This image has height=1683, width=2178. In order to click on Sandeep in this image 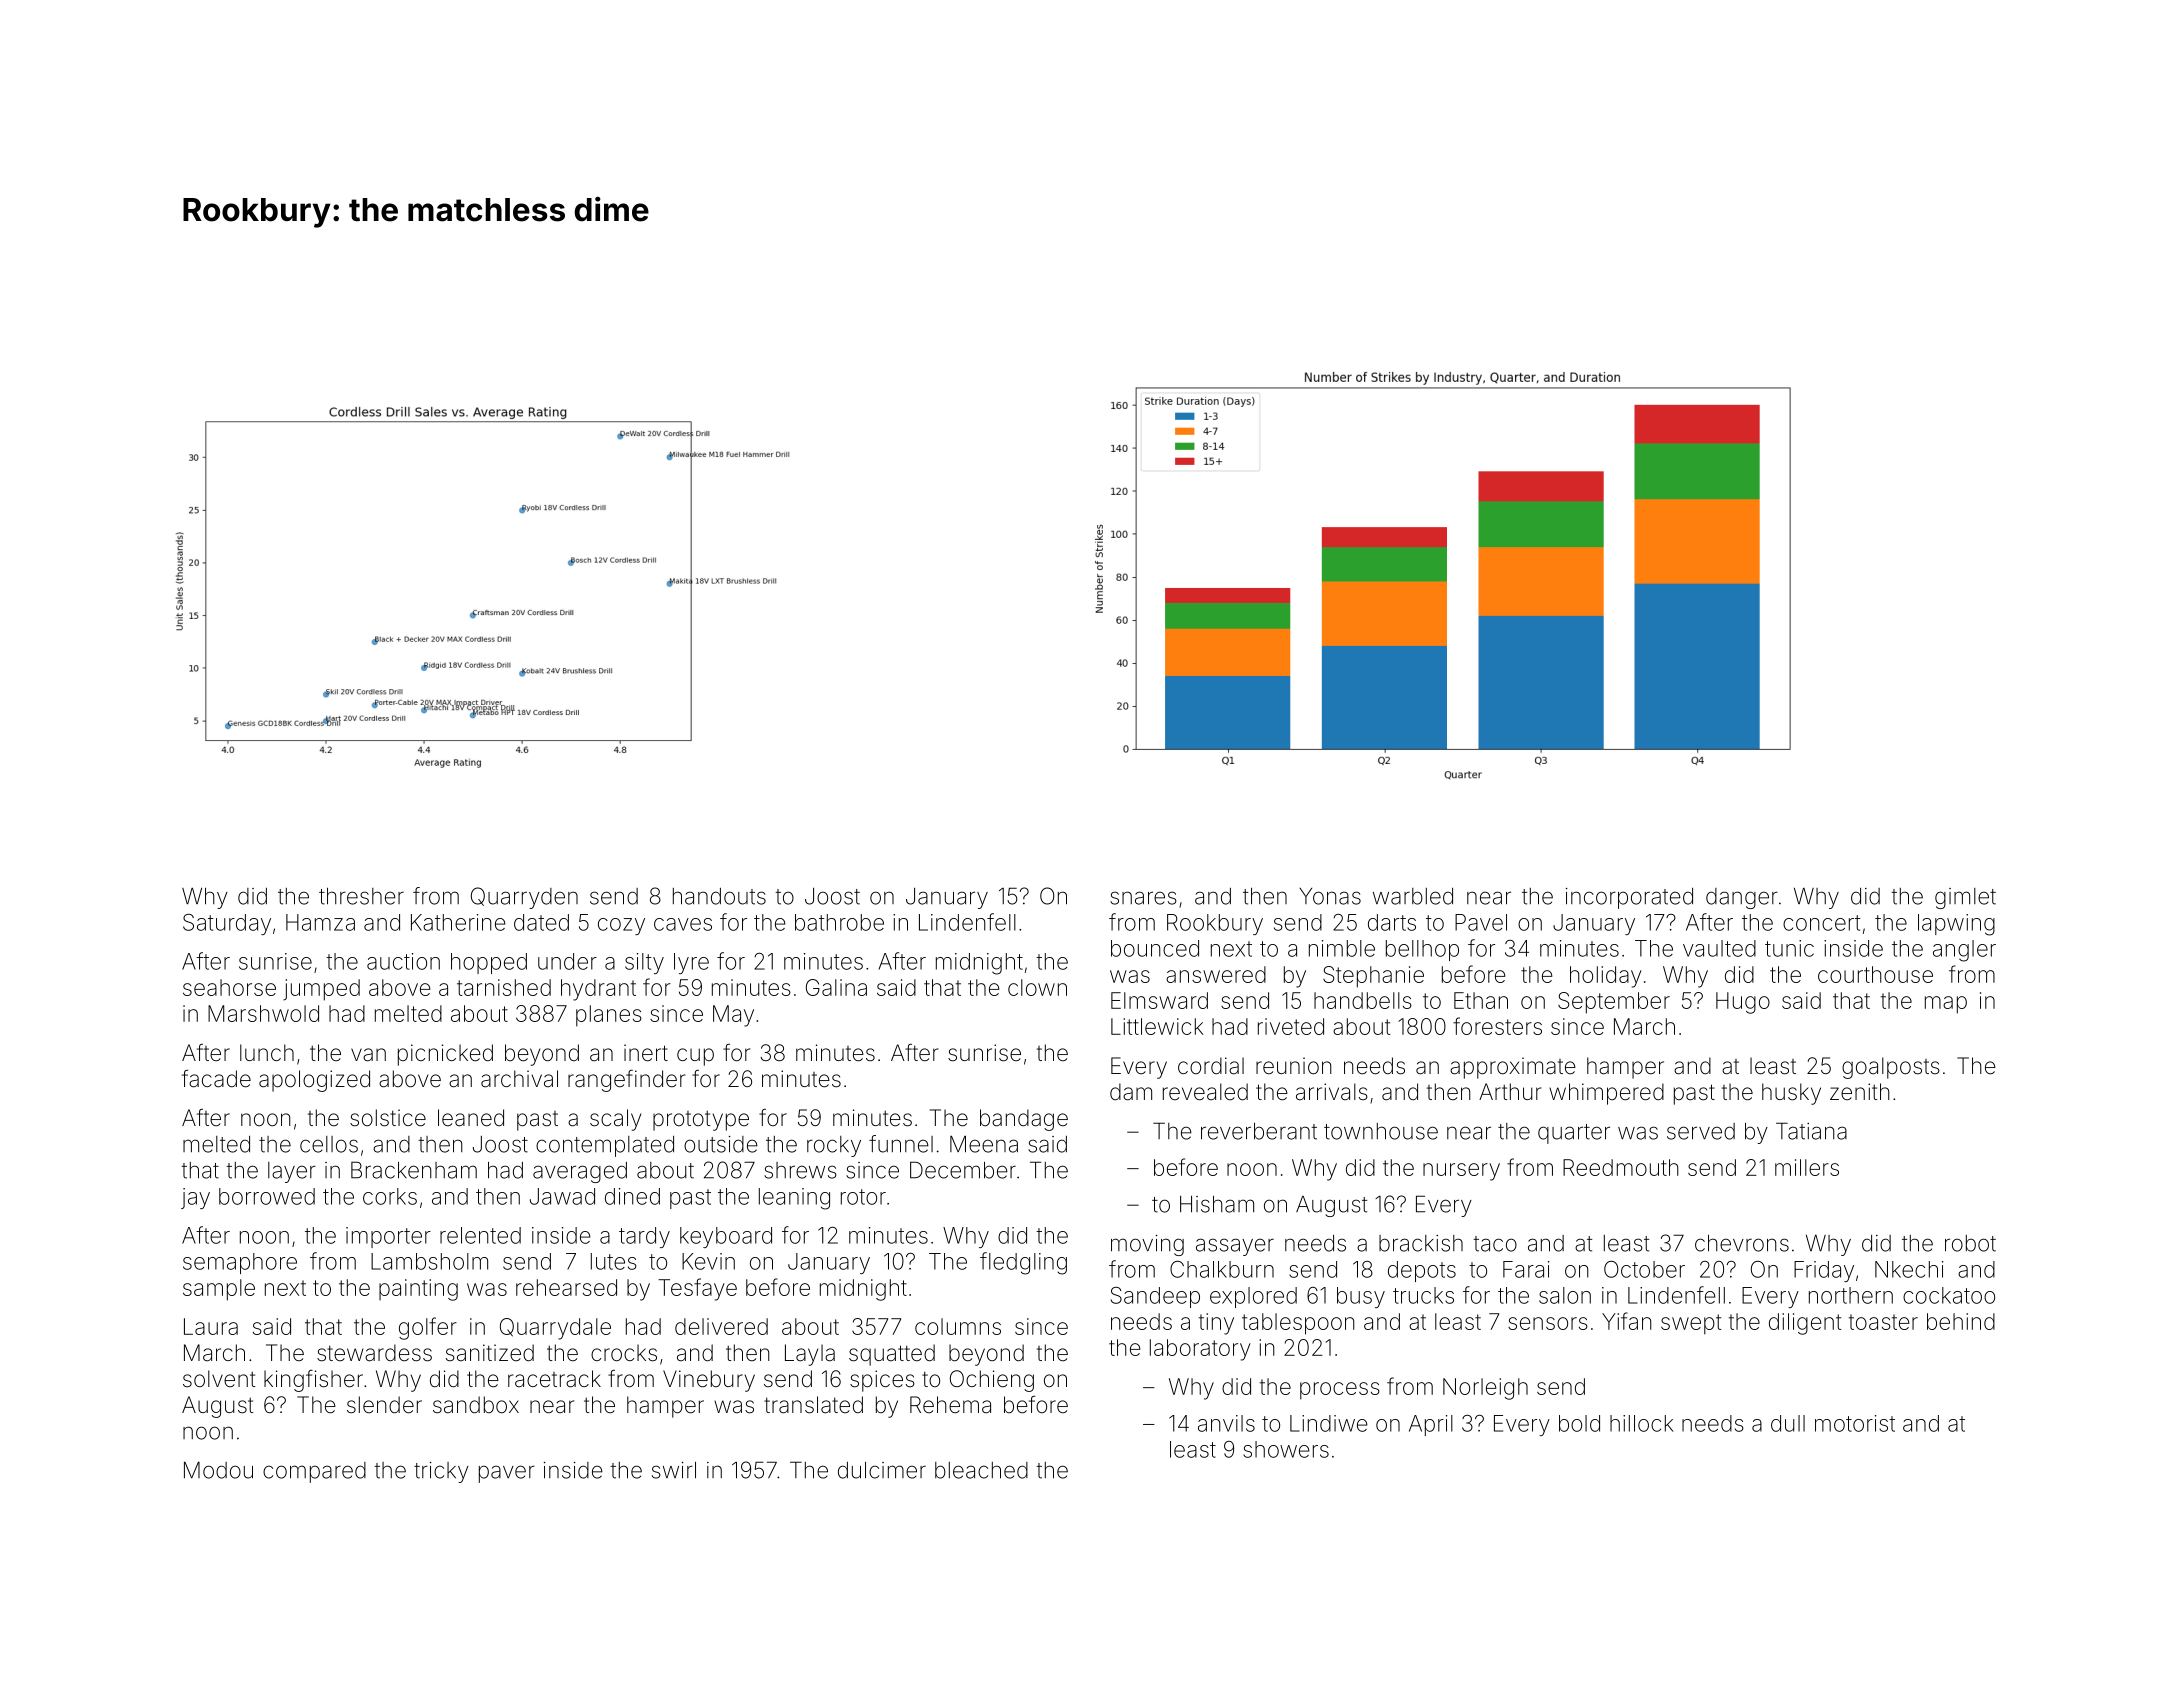, I will do `click(1155, 1297)`.
